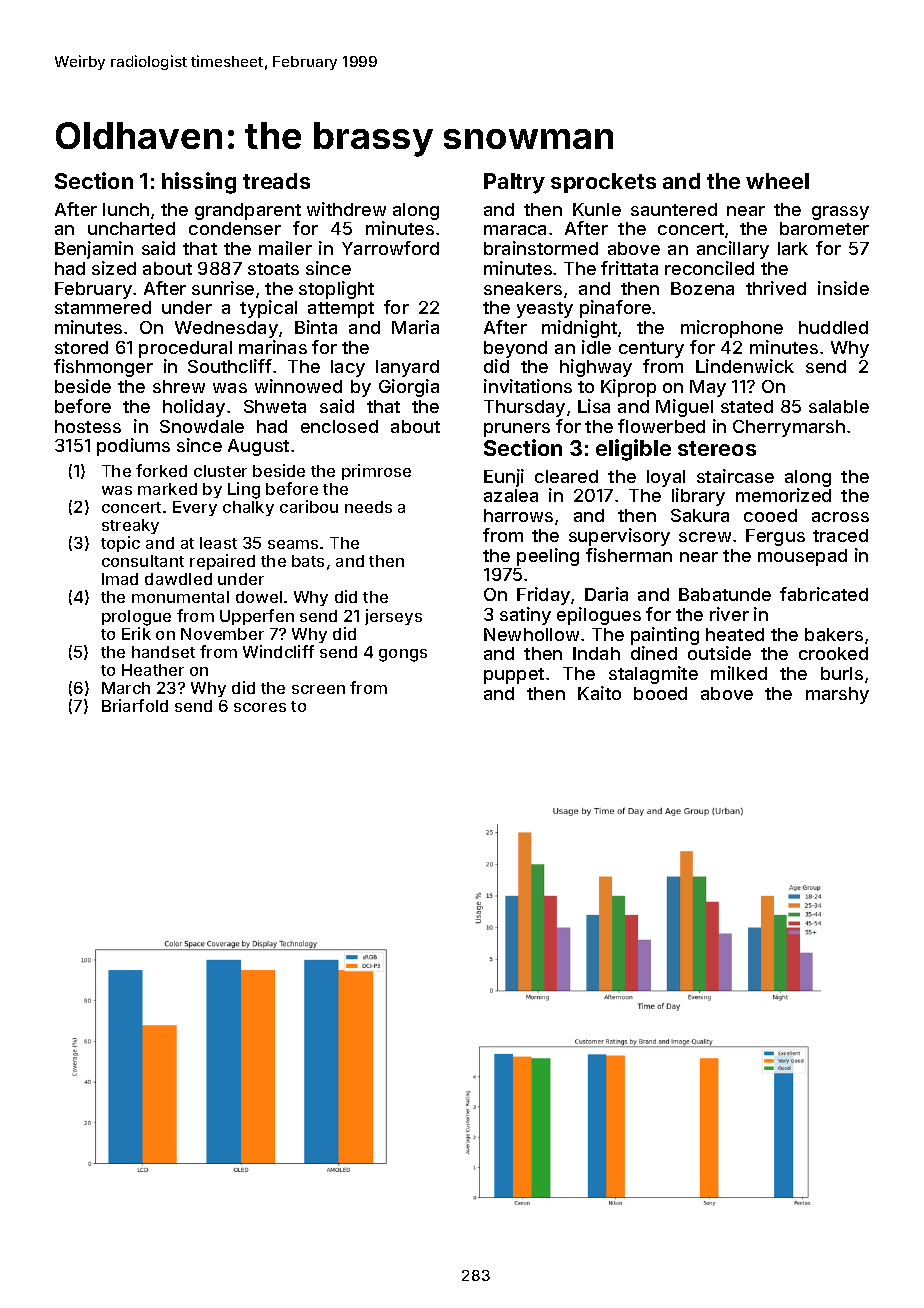 The height and width of the screenshot is (1308, 924). I want to click on fabricated, so click(824, 594).
